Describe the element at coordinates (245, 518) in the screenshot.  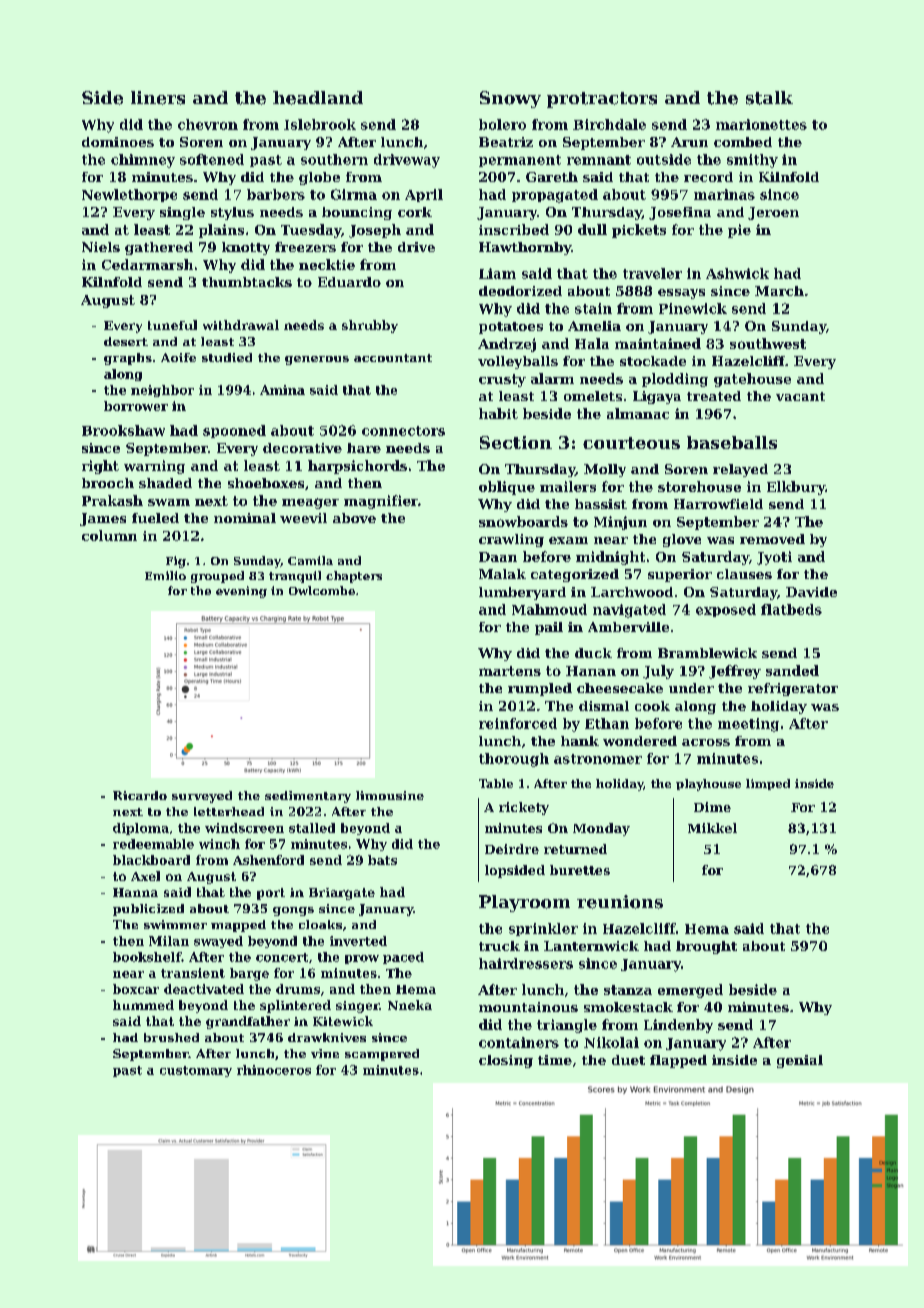
I see `nominal` at that location.
